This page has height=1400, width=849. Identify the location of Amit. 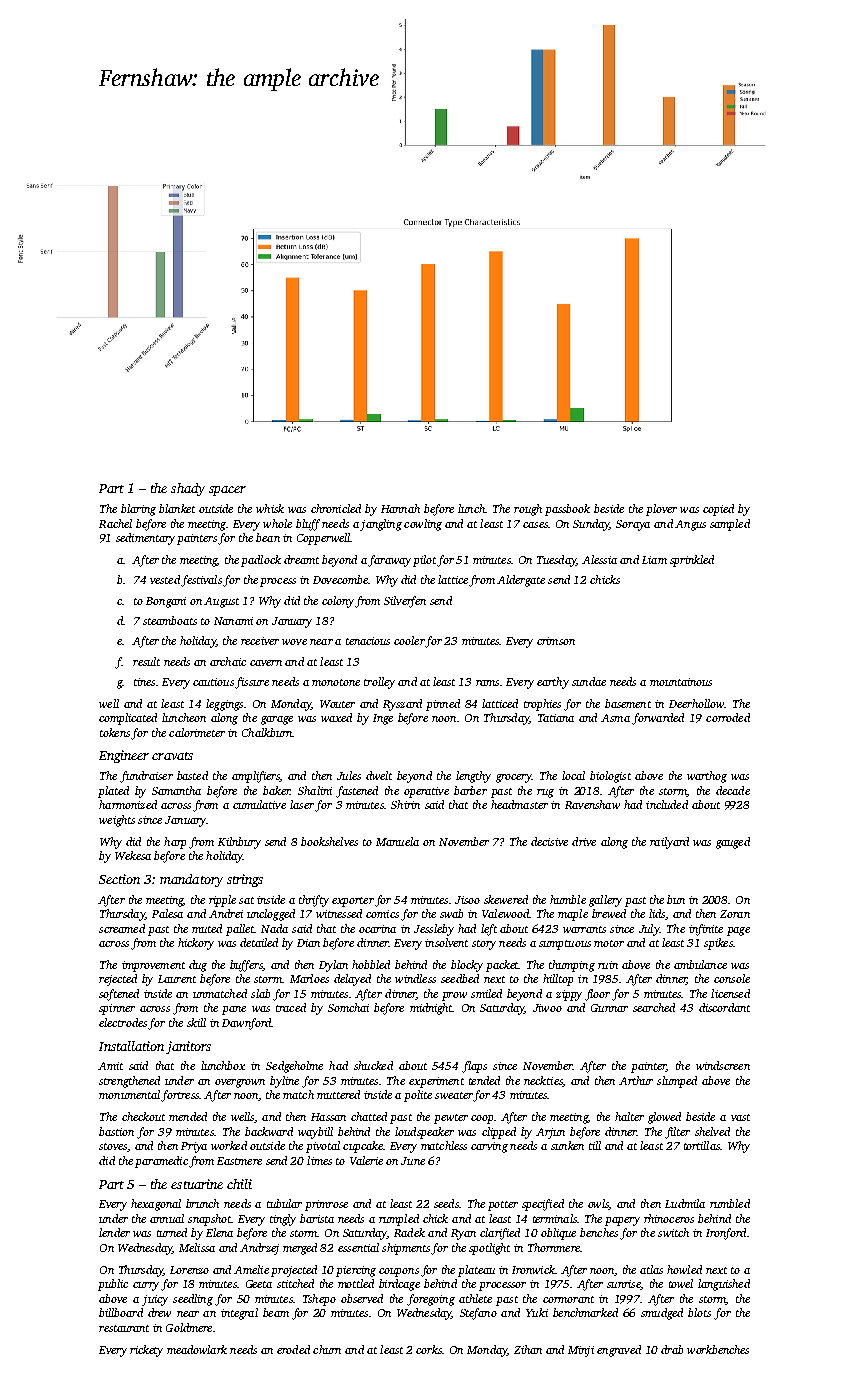
(110, 1066).
